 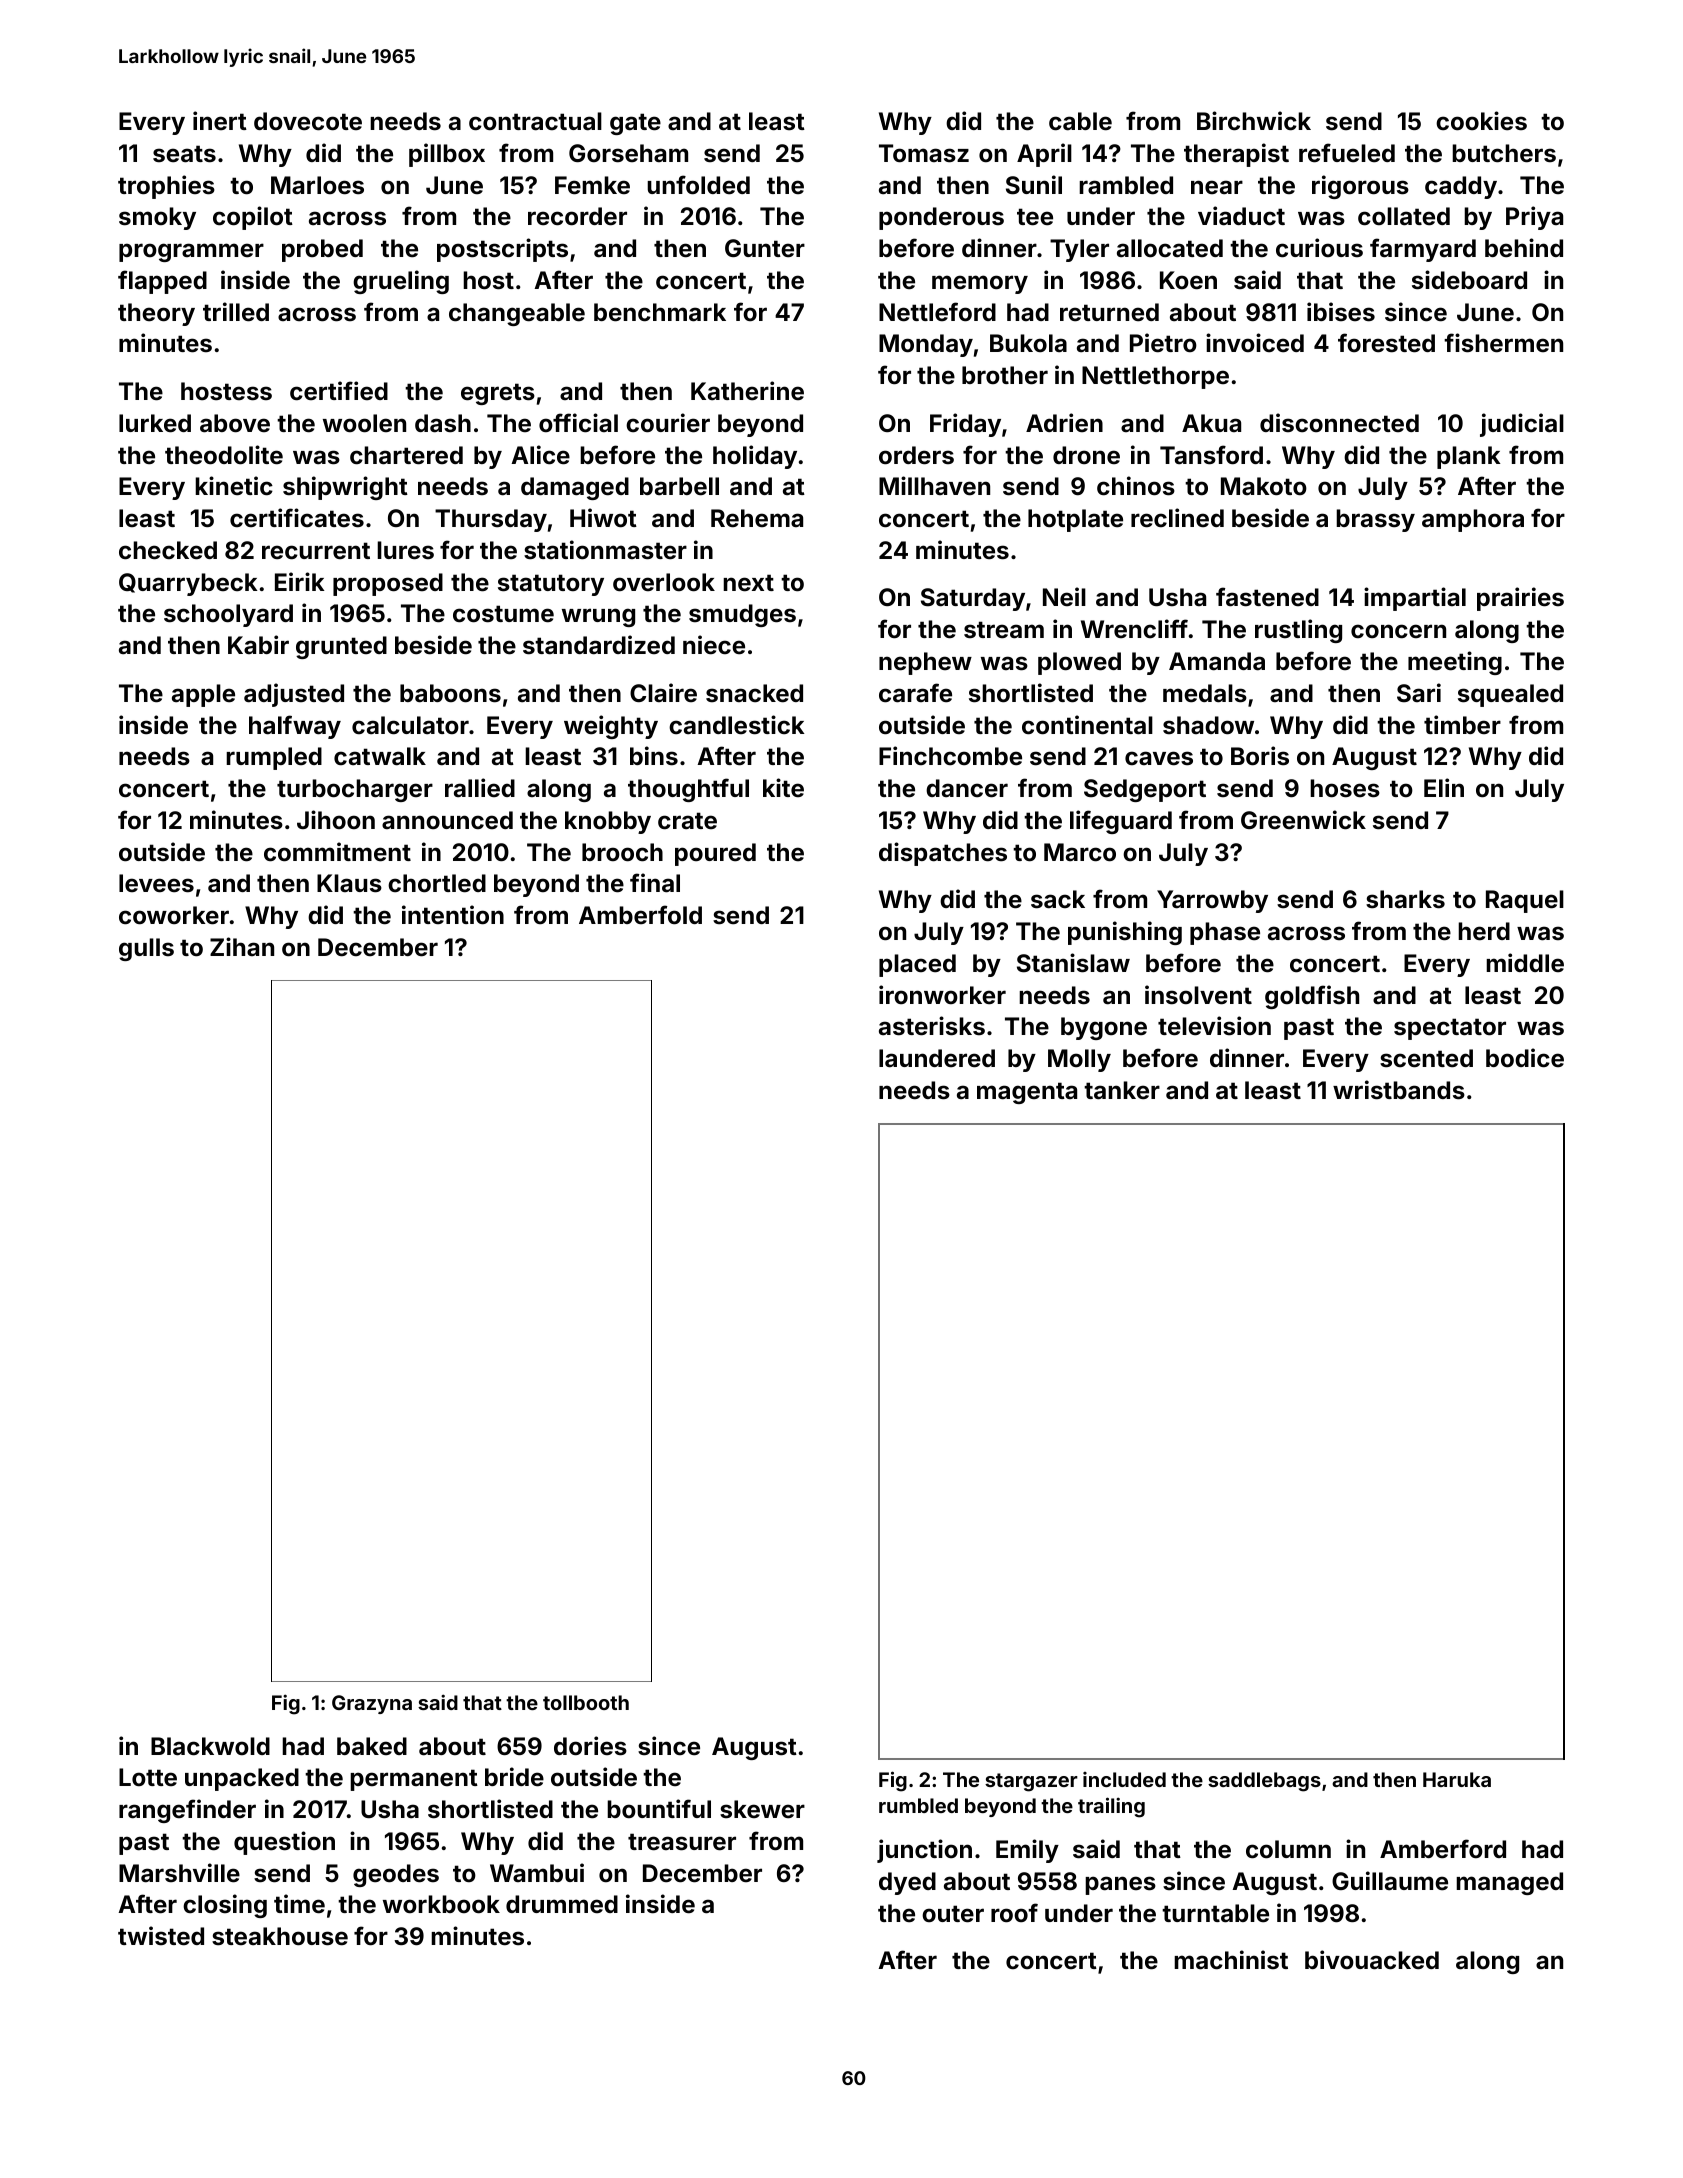 What do you see at coordinates (1236, 155) in the document?
I see `therapist` at bounding box center [1236, 155].
